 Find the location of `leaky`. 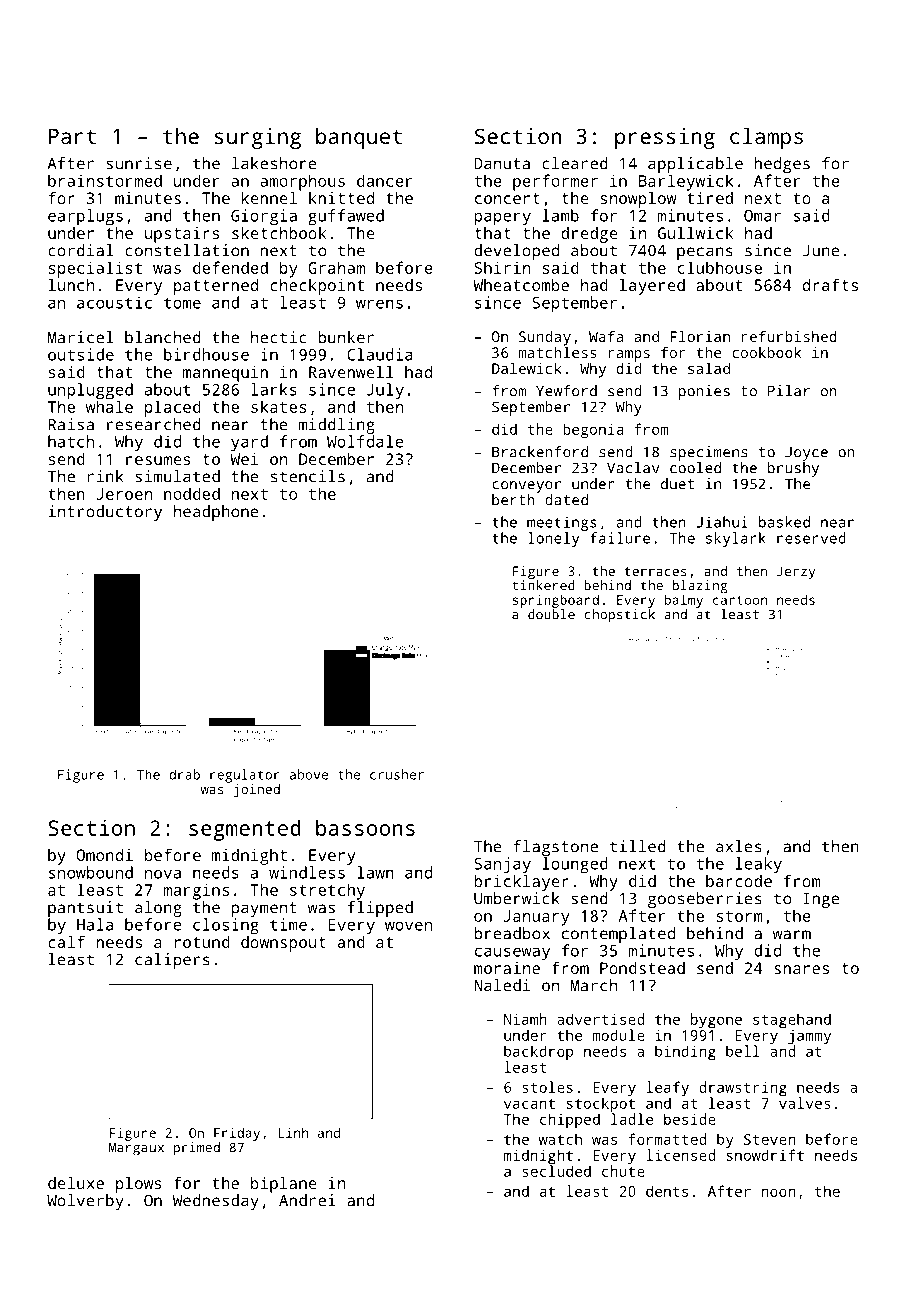

leaky is located at coordinates (759, 865).
